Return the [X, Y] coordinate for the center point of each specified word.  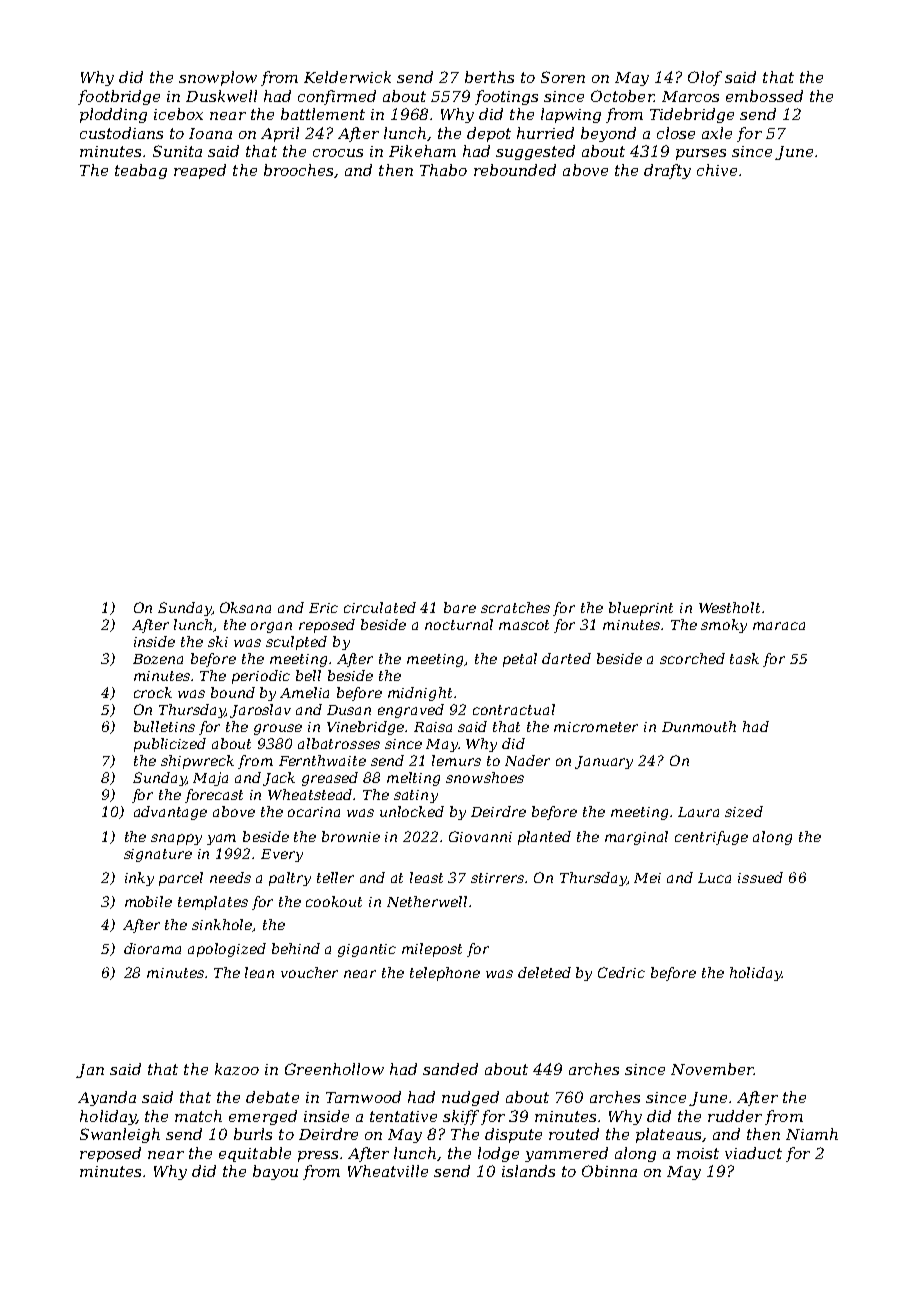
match [198, 1116]
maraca [779, 626]
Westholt [729, 607]
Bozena [158, 659]
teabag [141, 171]
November [712, 1069]
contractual [514, 709]
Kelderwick [347, 77]
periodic [261, 677]
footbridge [119, 97]
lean [259, 972]
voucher [309, 972]
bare [460, 607]
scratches [515, 607]
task [744, 658]
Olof [705, 78]
